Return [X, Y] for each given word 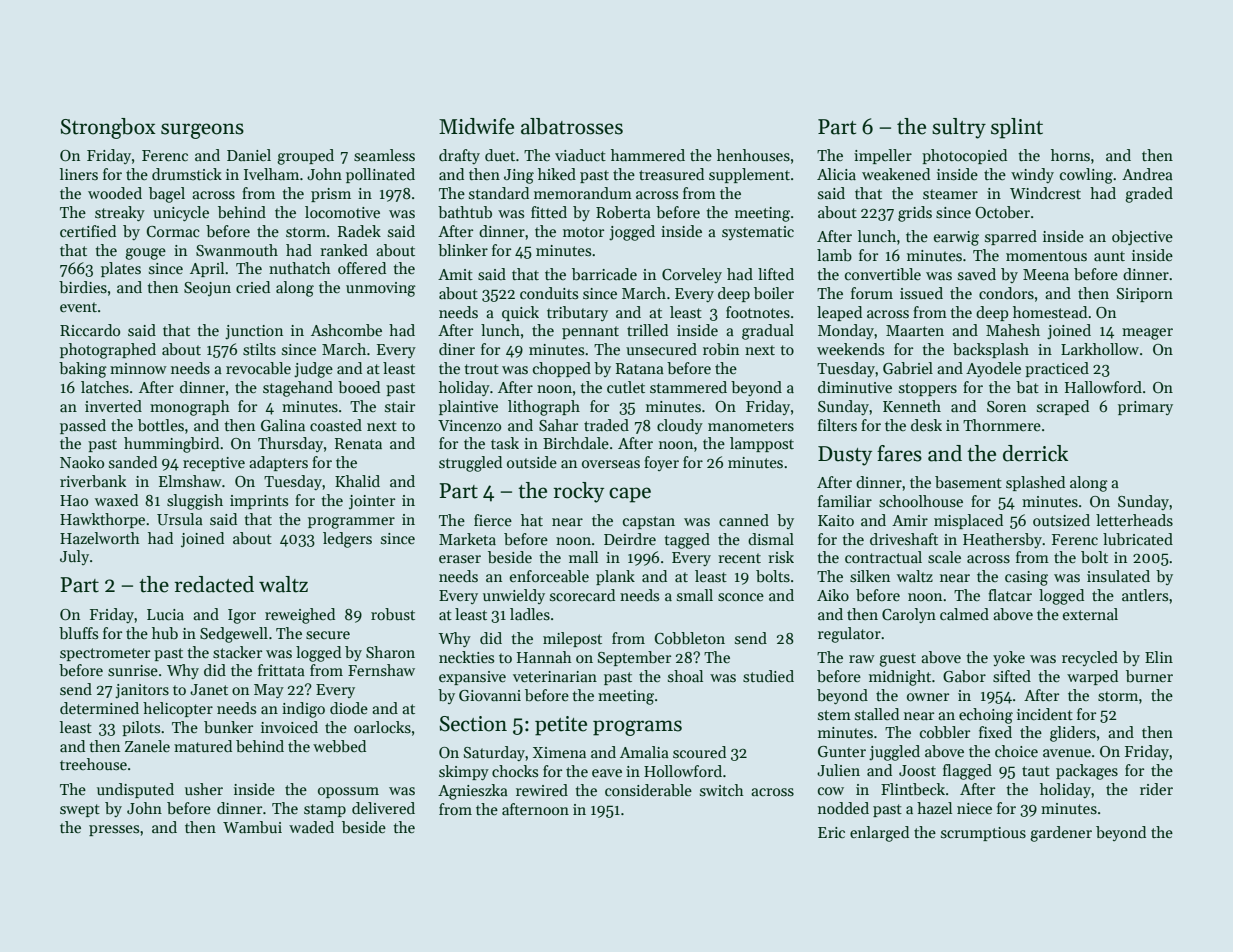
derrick [1035, 453]
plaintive [468, 407]
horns [1070, 155]
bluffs [78, 633]
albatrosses [572, 126]
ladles [530, 614]
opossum [348, 792]
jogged [632, 233]
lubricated [1138, 539]
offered [362, 268]
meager [1147, 334]
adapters [278, 463]
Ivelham [271, 174]
